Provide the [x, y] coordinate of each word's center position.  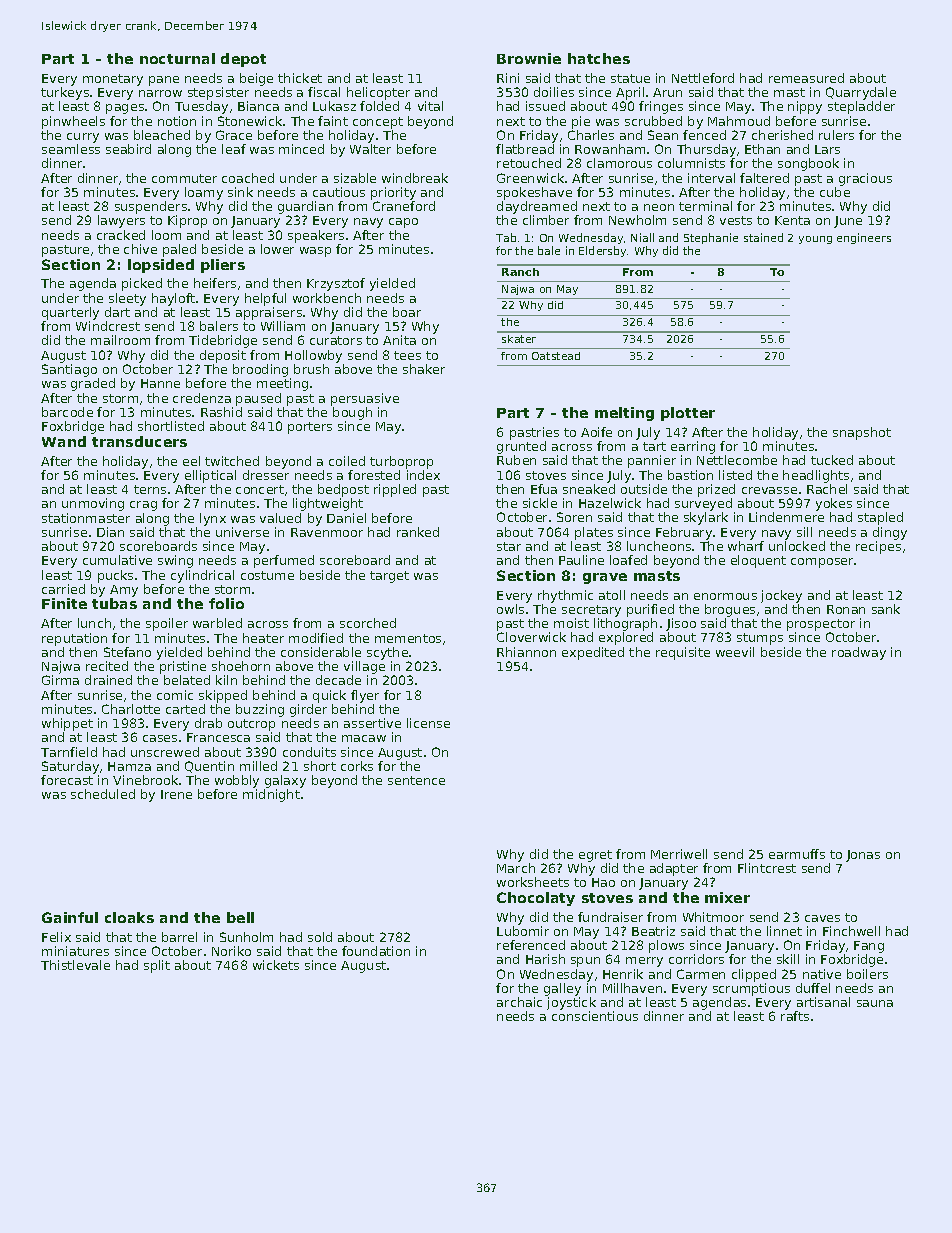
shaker [424, 369]
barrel [179, 937]
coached [248, 178]
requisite [683, 653]
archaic [519, 1002]
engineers [864, 238]
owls [510, 609]
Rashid [221, 412]
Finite [64, 603]
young [815, 240]
